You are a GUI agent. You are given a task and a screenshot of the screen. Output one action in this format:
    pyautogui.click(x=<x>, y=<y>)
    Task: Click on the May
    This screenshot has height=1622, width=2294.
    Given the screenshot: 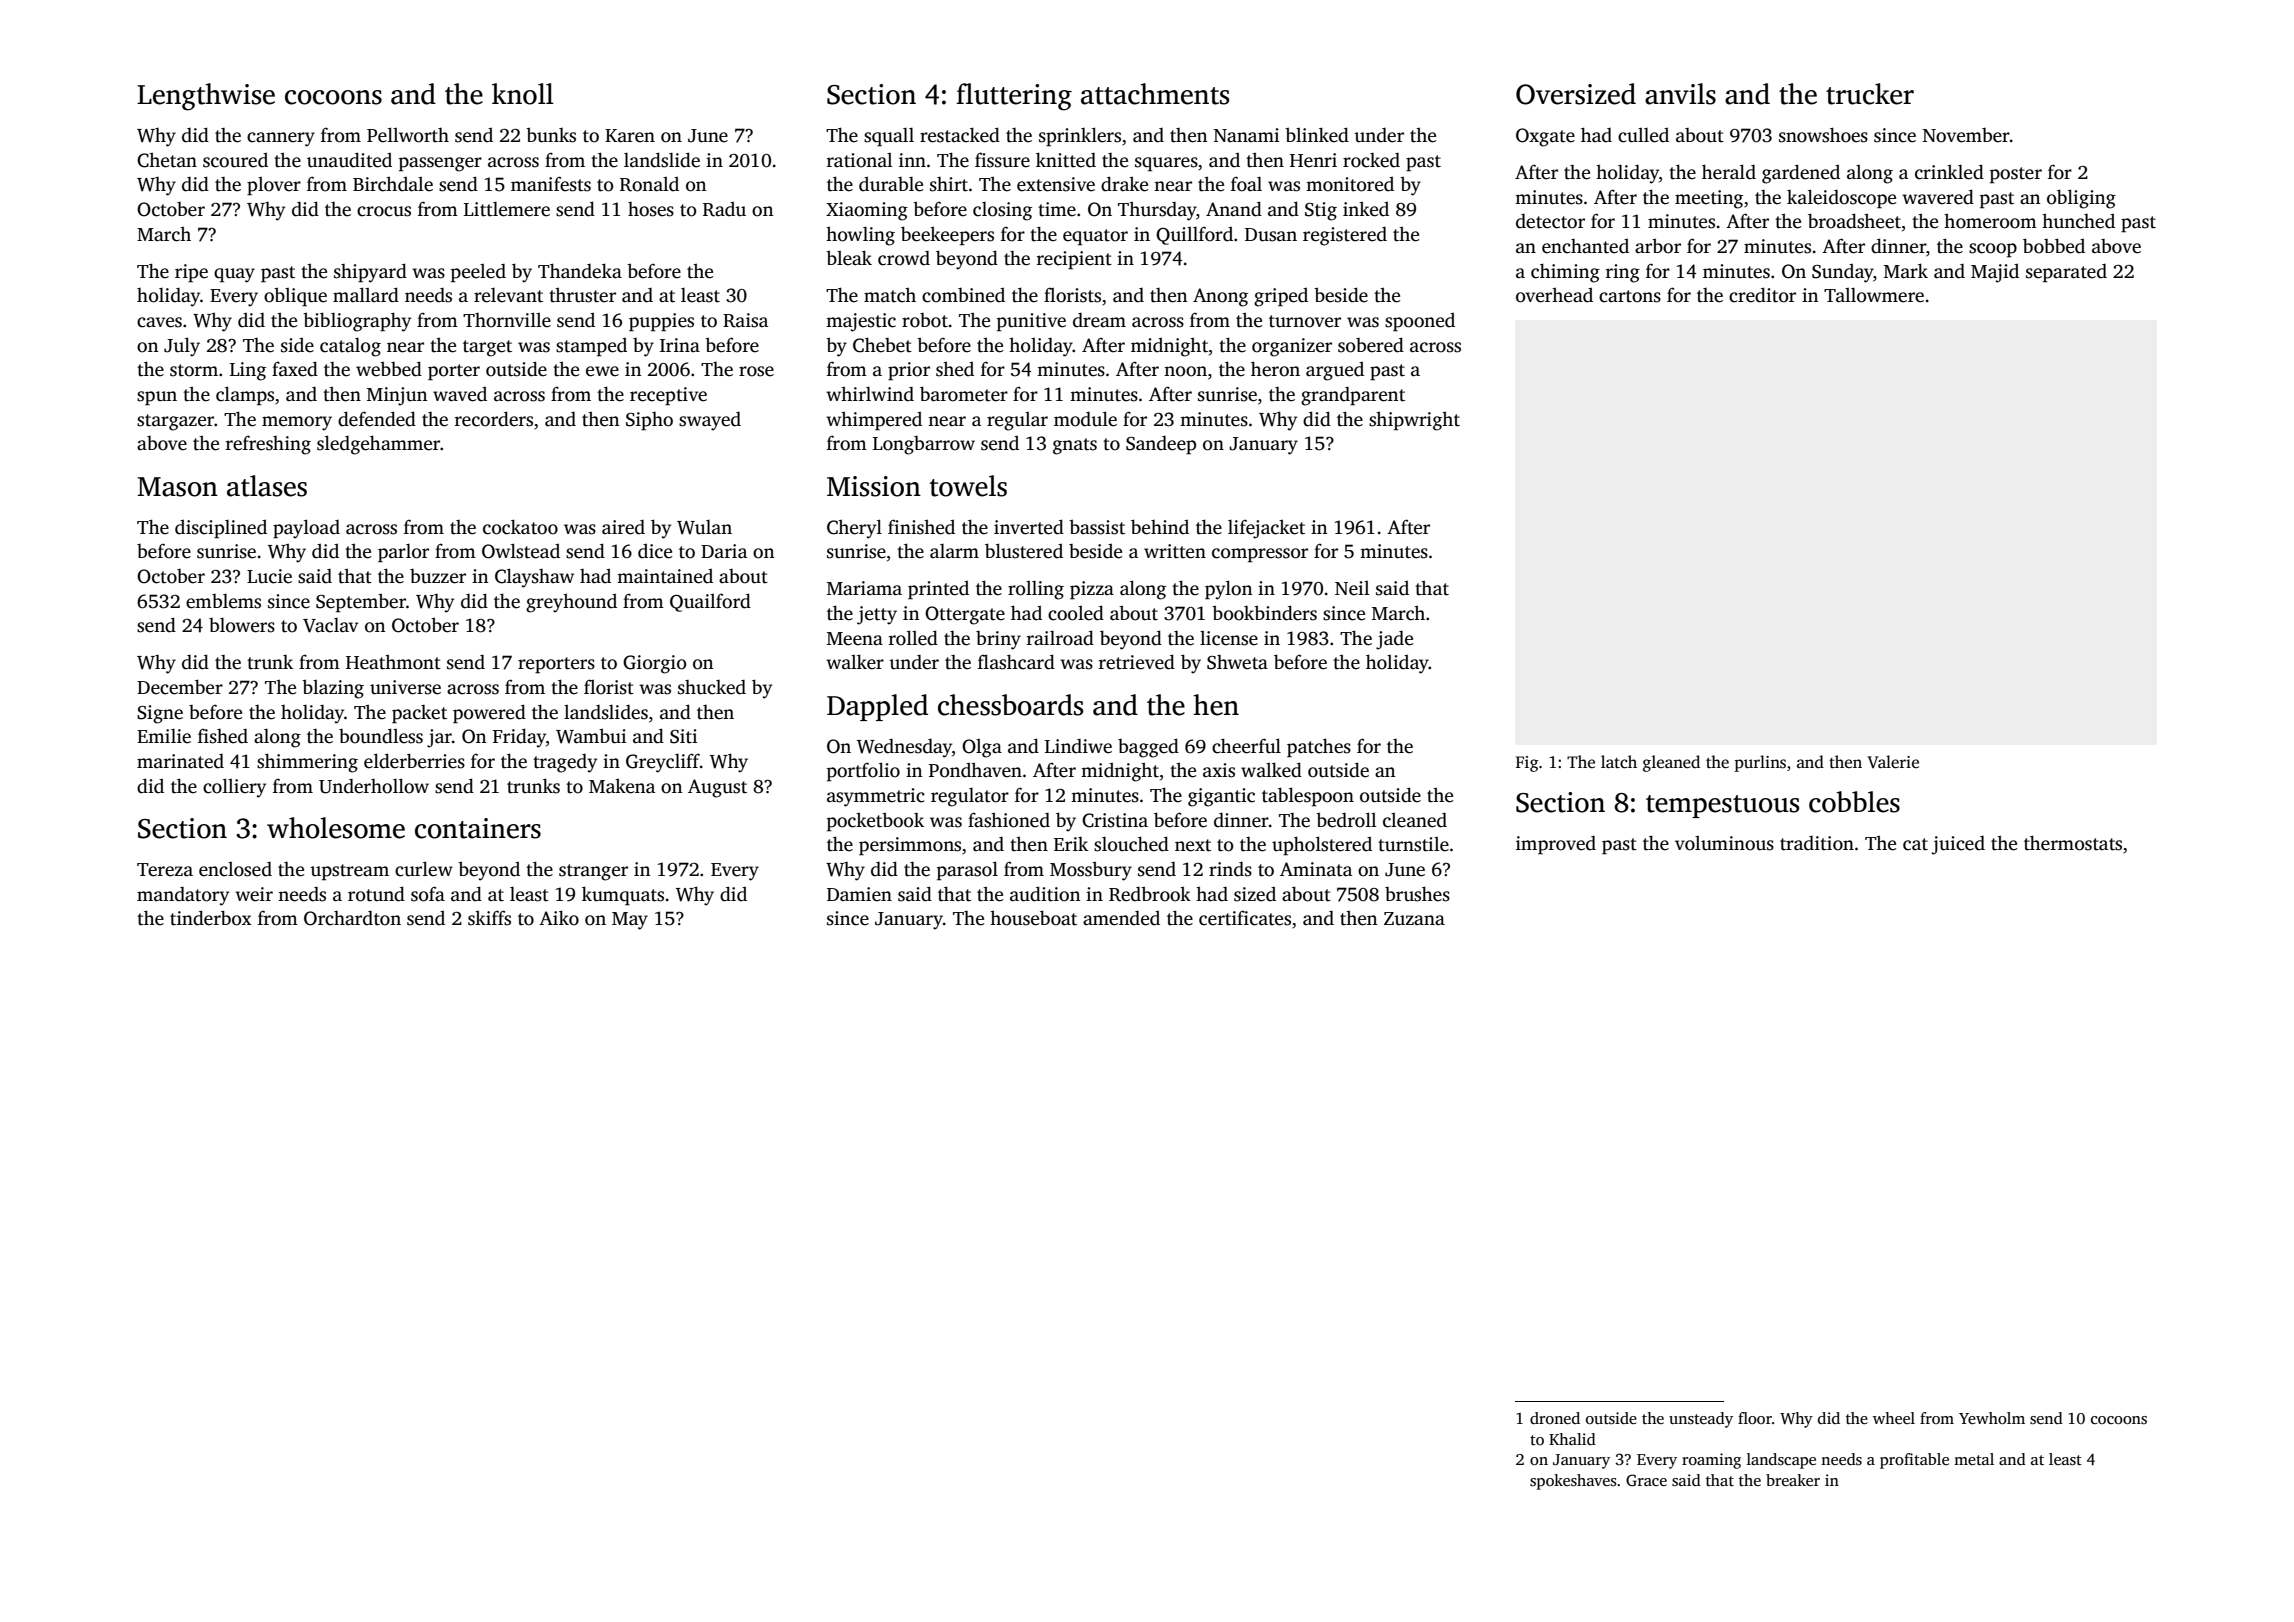 What is the action you would take?
    pyautogui.click(x=630, y=921)
